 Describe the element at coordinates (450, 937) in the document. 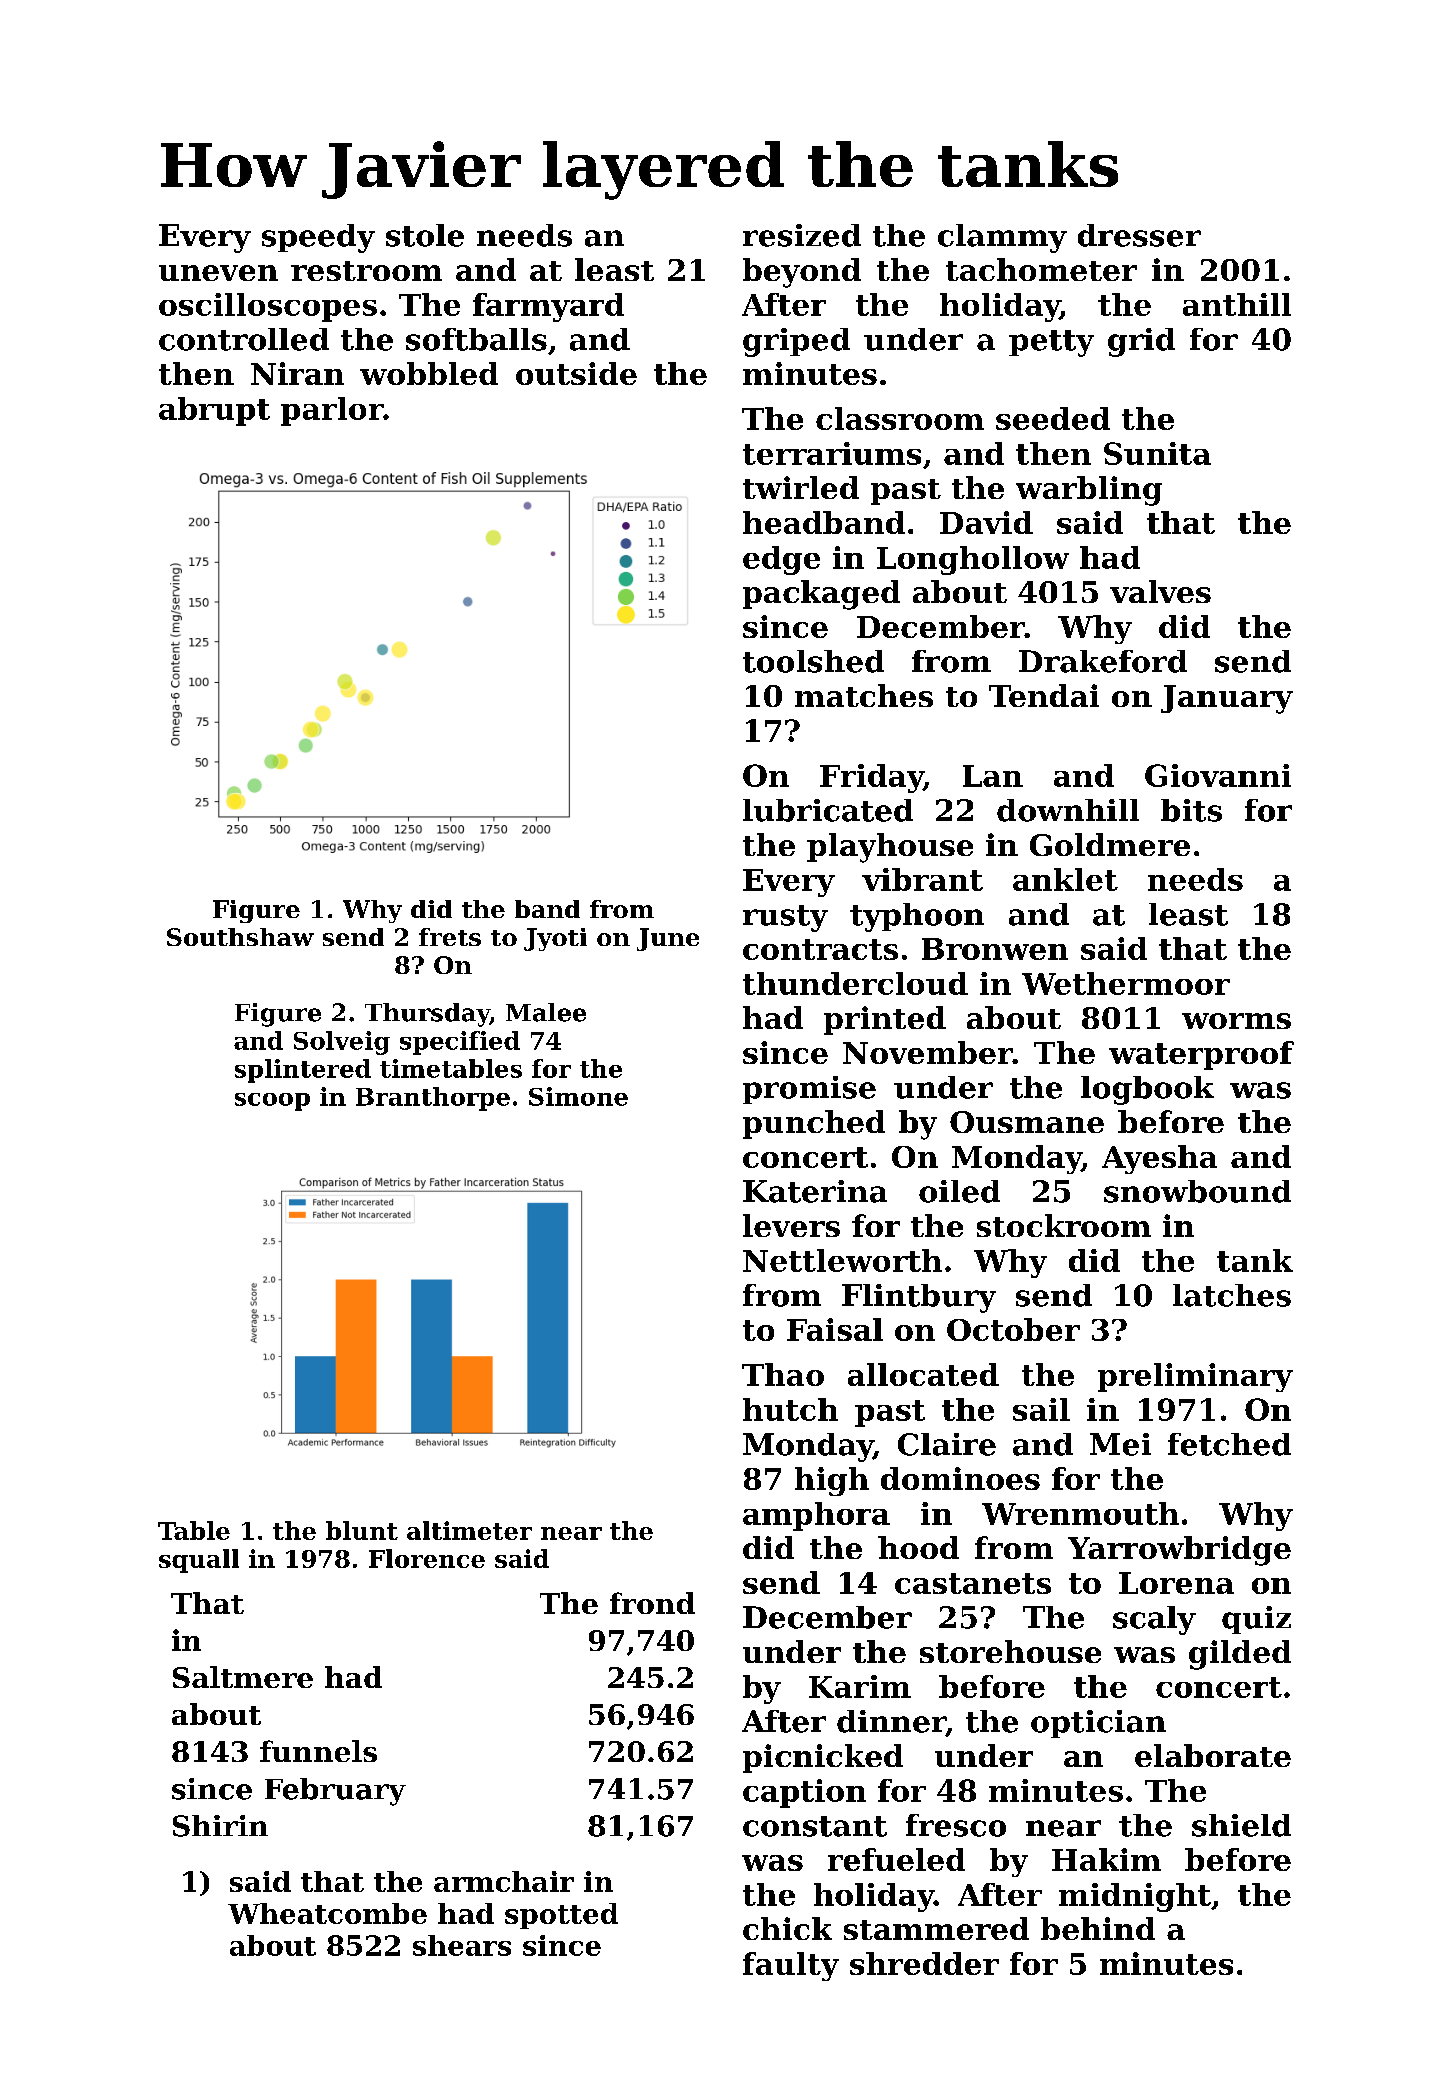

I see `frets` at that location.
